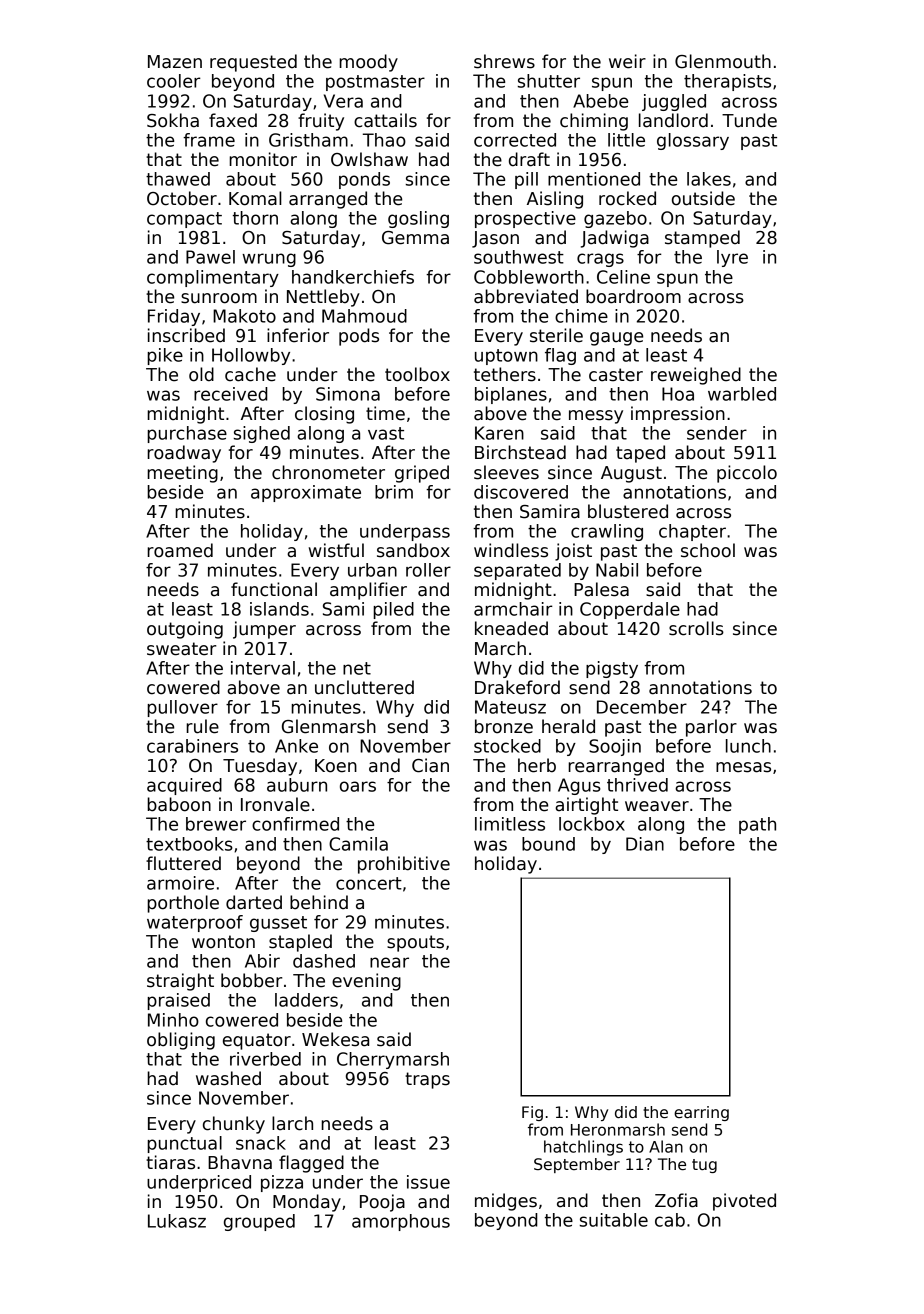 This image has height=1314, width=924. Describe the element at coordinates (394, 492) in the image. I see `brim` at that location.
